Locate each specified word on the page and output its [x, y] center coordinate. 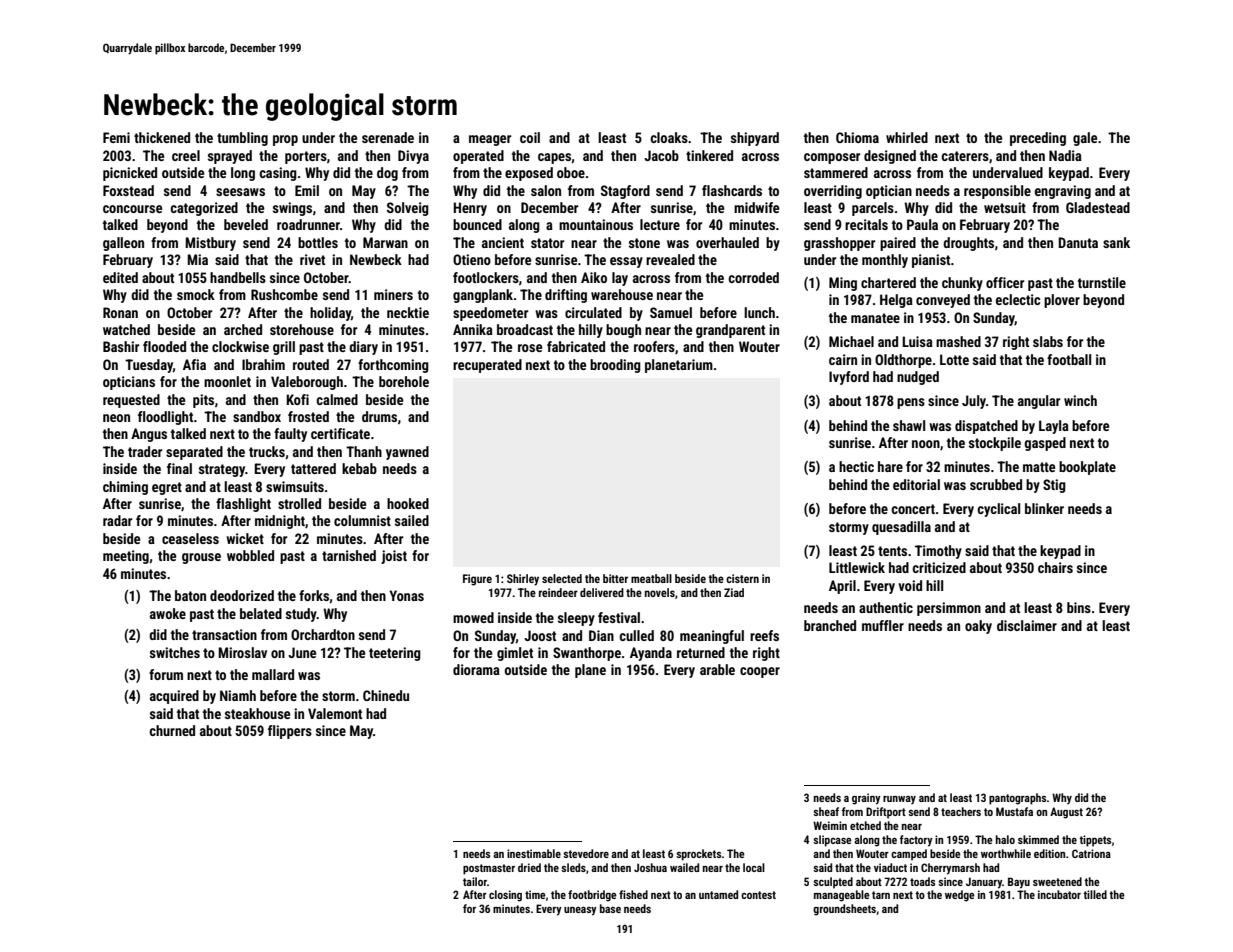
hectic [856, 466]
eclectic [1018, 299]
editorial [916, 484]
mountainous [596, 224]
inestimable [534, 853]
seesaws [240, 192]
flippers [290, 732]
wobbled [250, 555]
